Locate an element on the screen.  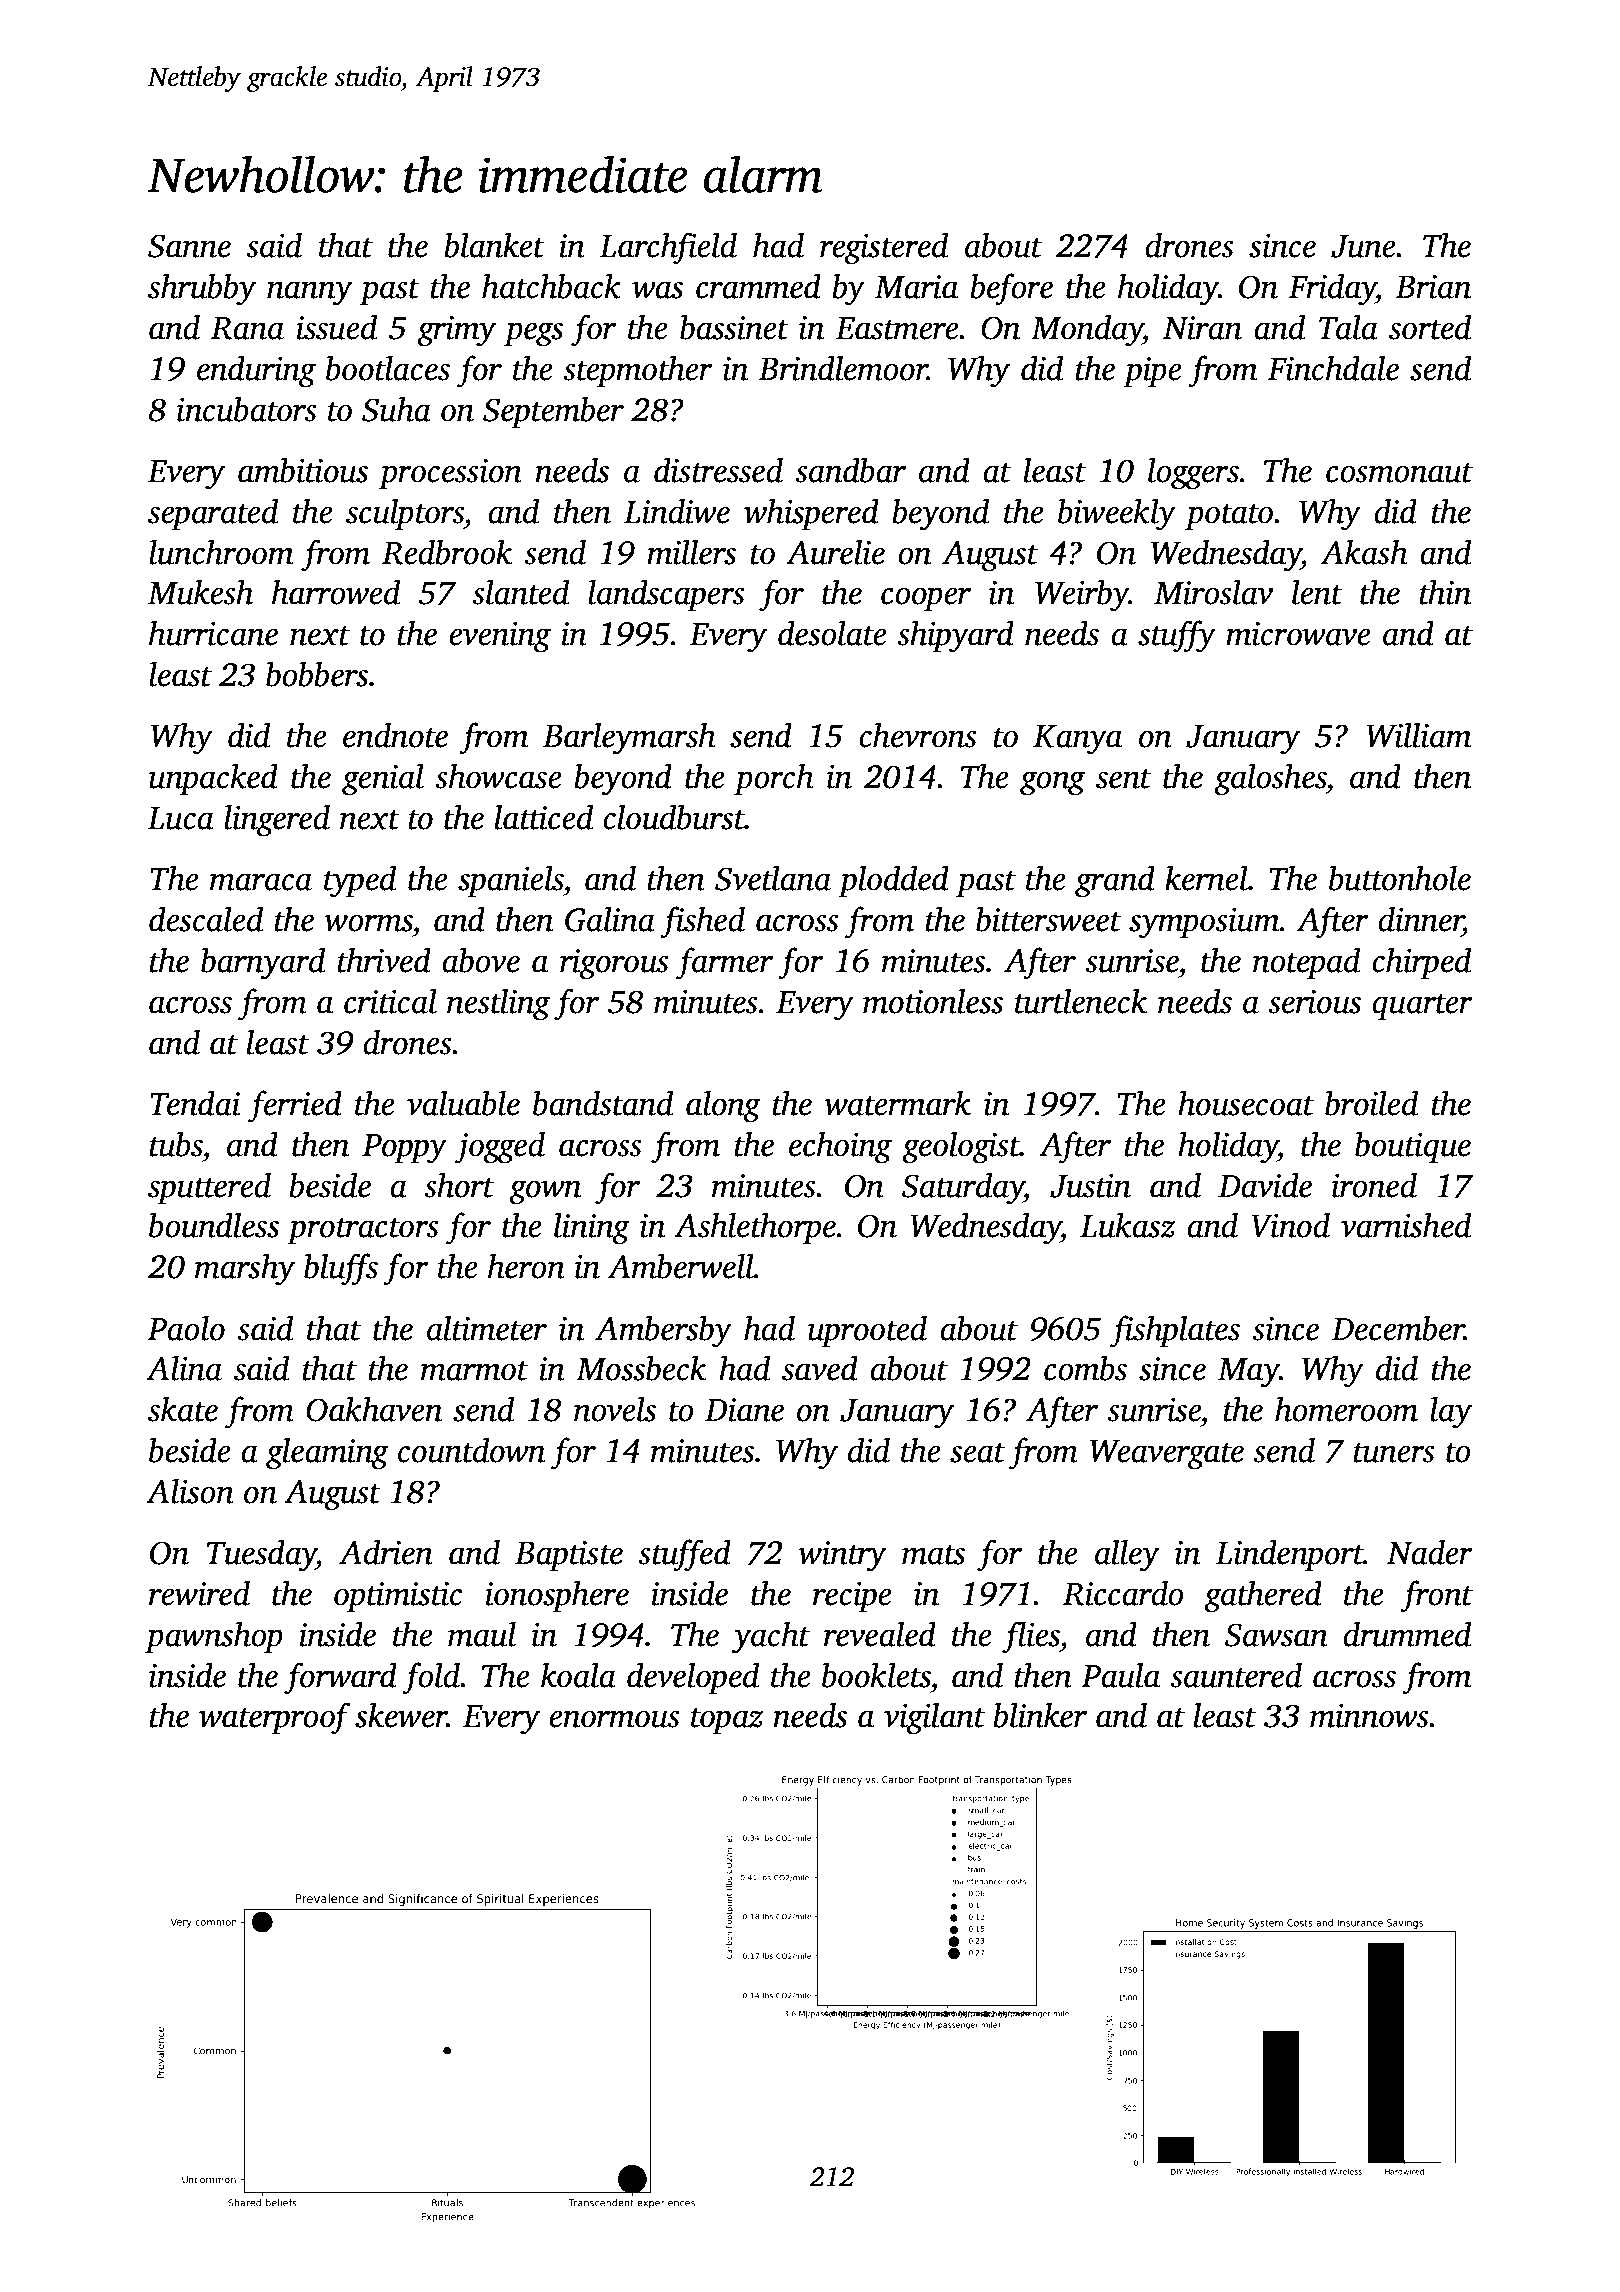
Sanne is located at coordinates (189, 246).
